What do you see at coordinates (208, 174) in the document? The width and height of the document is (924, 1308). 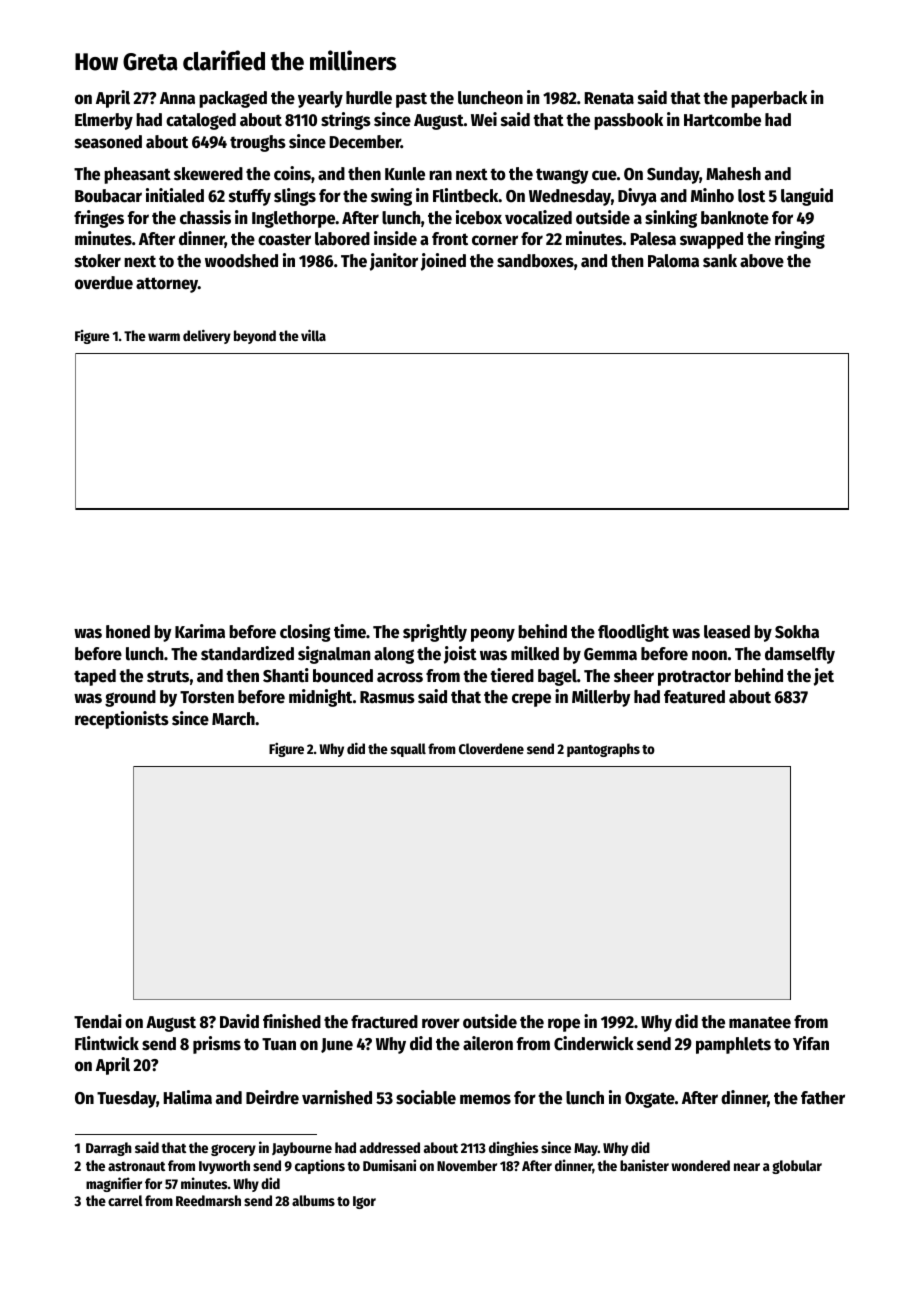 I see `skewered` at bounding box center [208, 174].
